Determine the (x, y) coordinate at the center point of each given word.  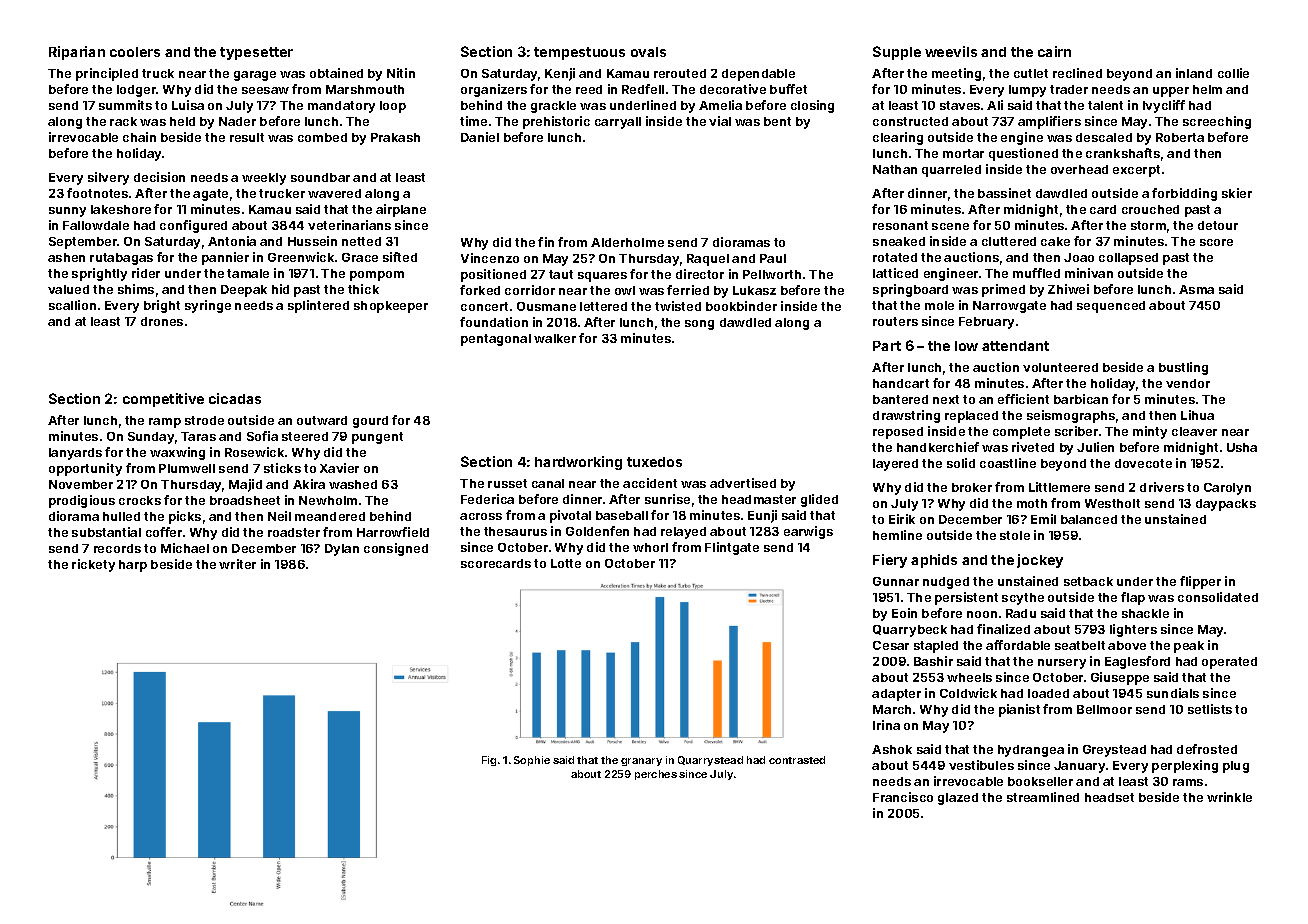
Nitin (401, 73)
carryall (618, 123)
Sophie (532, 761)
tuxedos (654, 462)
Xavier (339, 468)
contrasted (797, 760)
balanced (1089, 519)
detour (1218, 225)
